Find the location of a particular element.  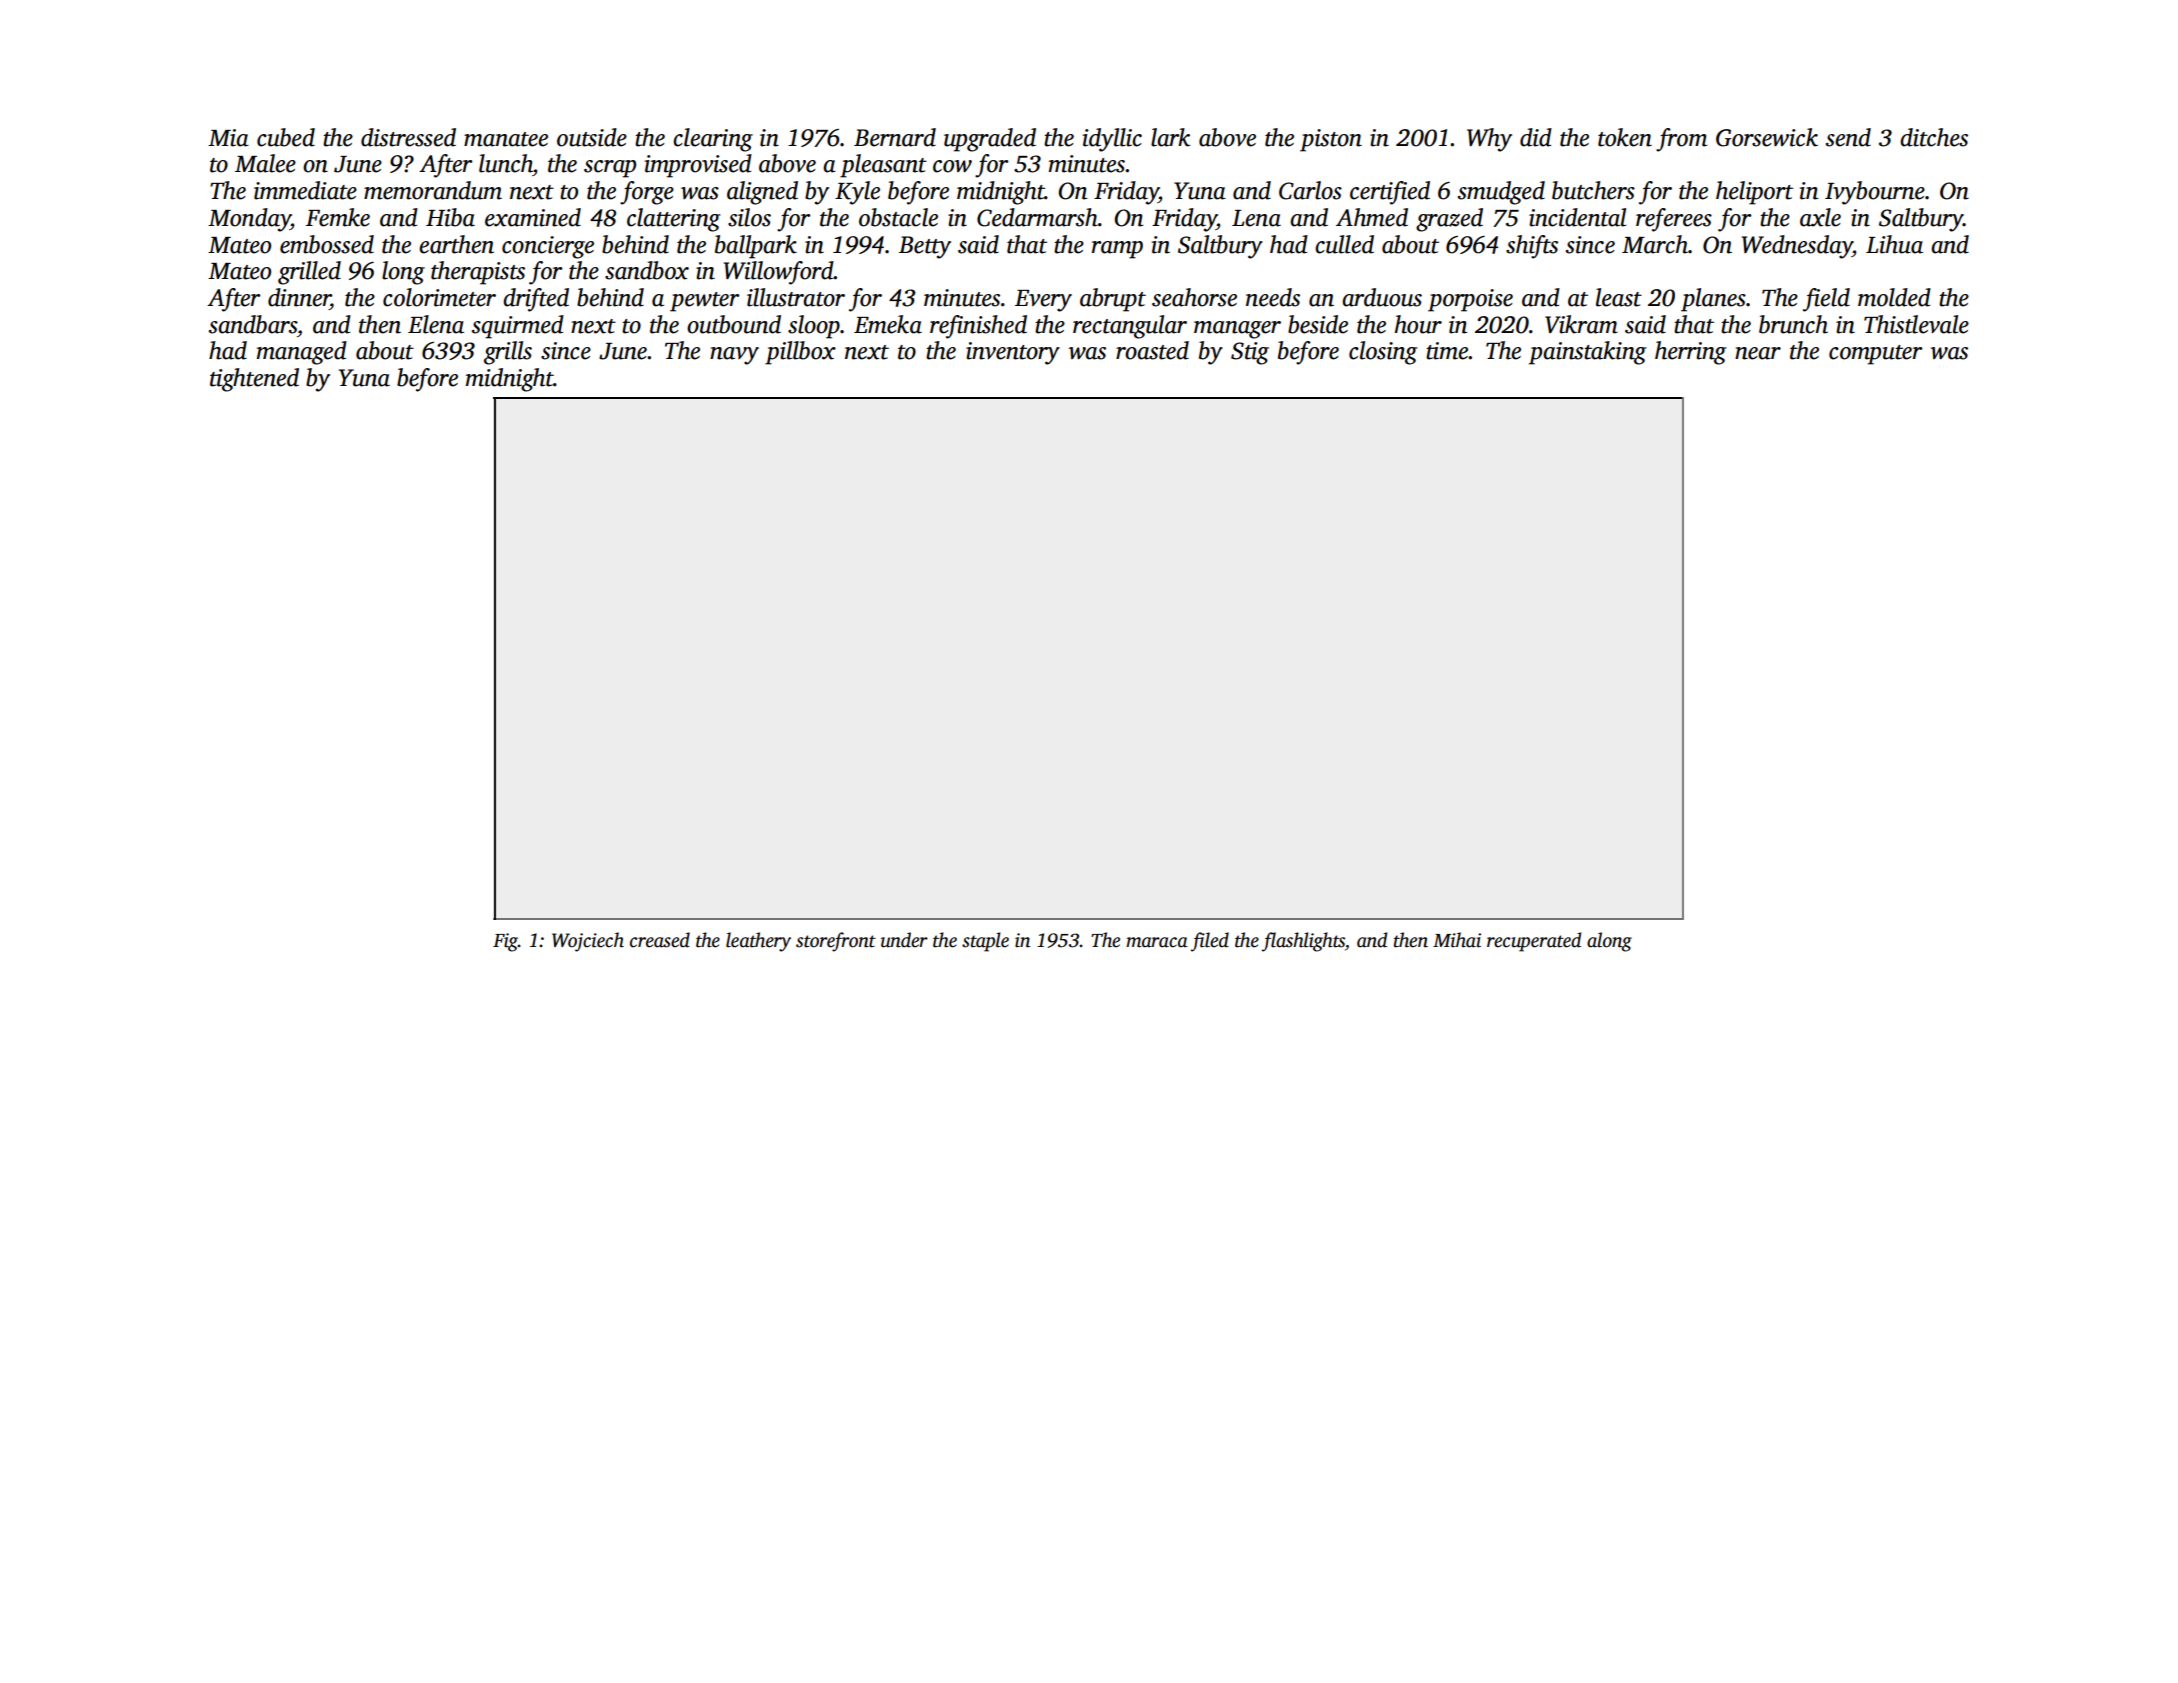

painstaking is located at coordinates (1587, 353).
